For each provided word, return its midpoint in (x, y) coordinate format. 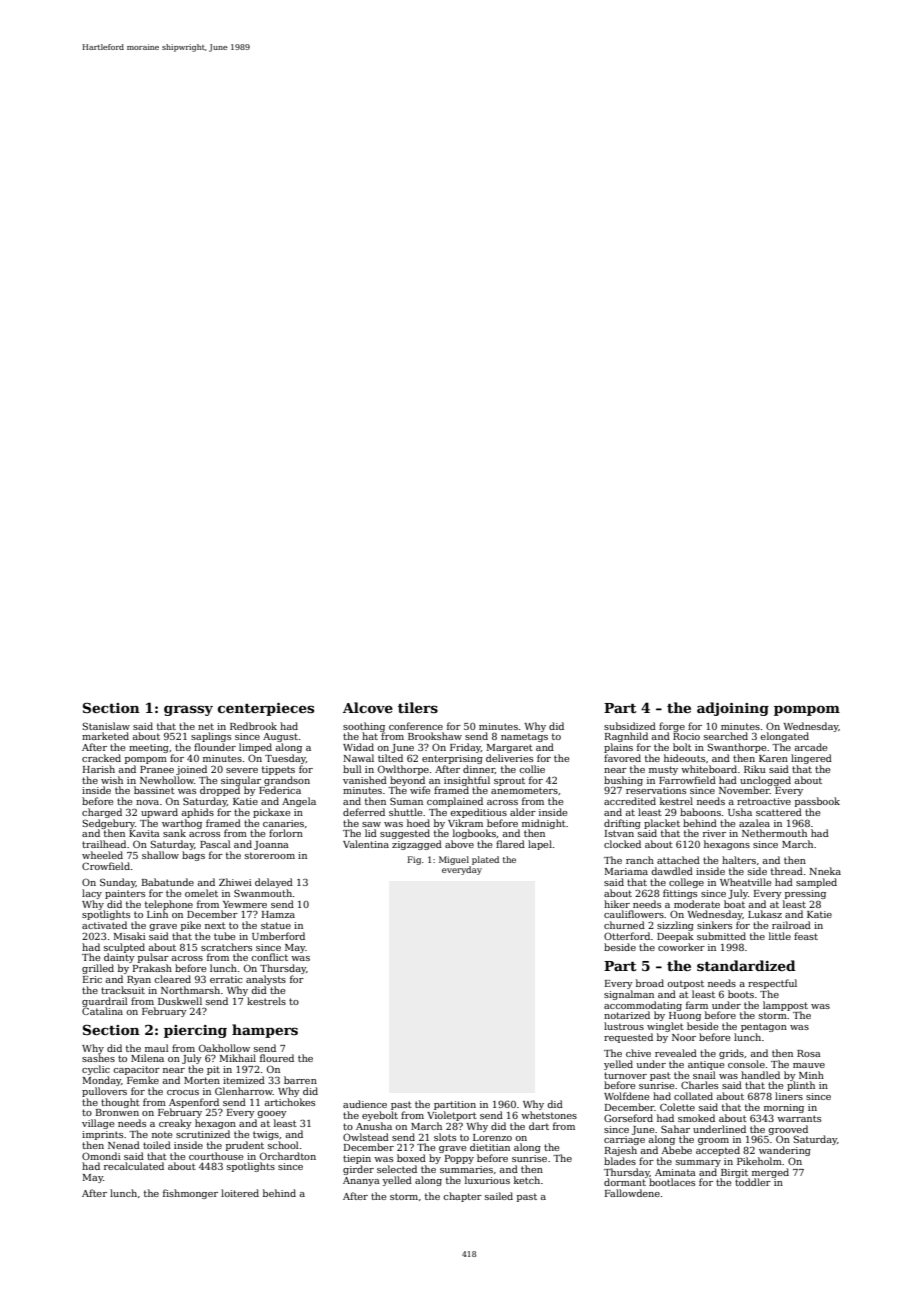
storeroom (270, 855)
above (459, 844)
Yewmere (245, 904)
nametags (524, 737)
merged (770, 1173)
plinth (801, 1086)
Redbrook (253, 726)
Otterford (627, 936)
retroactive (764, 801)
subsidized (630, 726)
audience (365, 1104)
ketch (527, 1180)
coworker (681, 947)
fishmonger (190, 1194)
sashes (98, 1058)
